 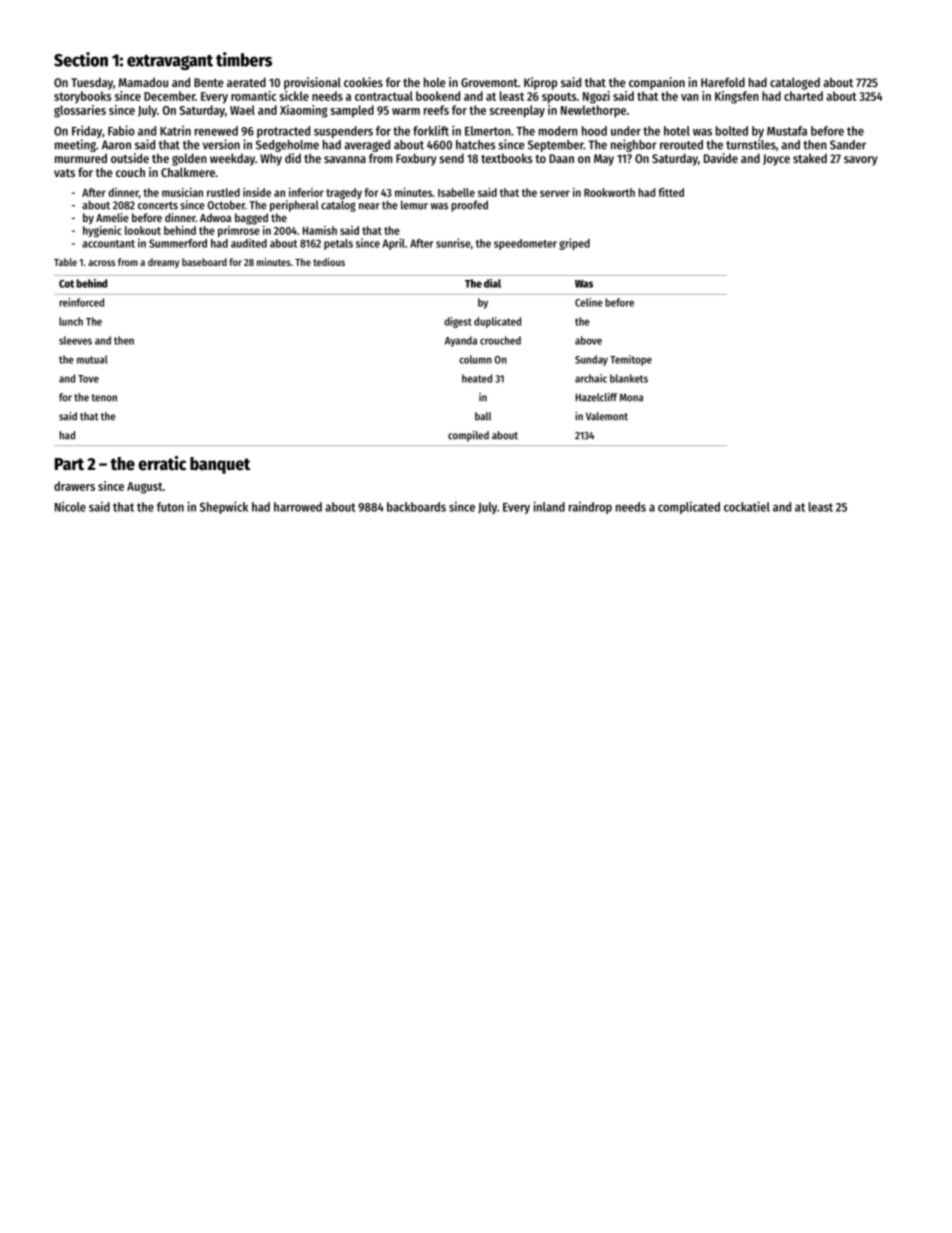 I want to click on fitted, so click(x=671, y=192).
